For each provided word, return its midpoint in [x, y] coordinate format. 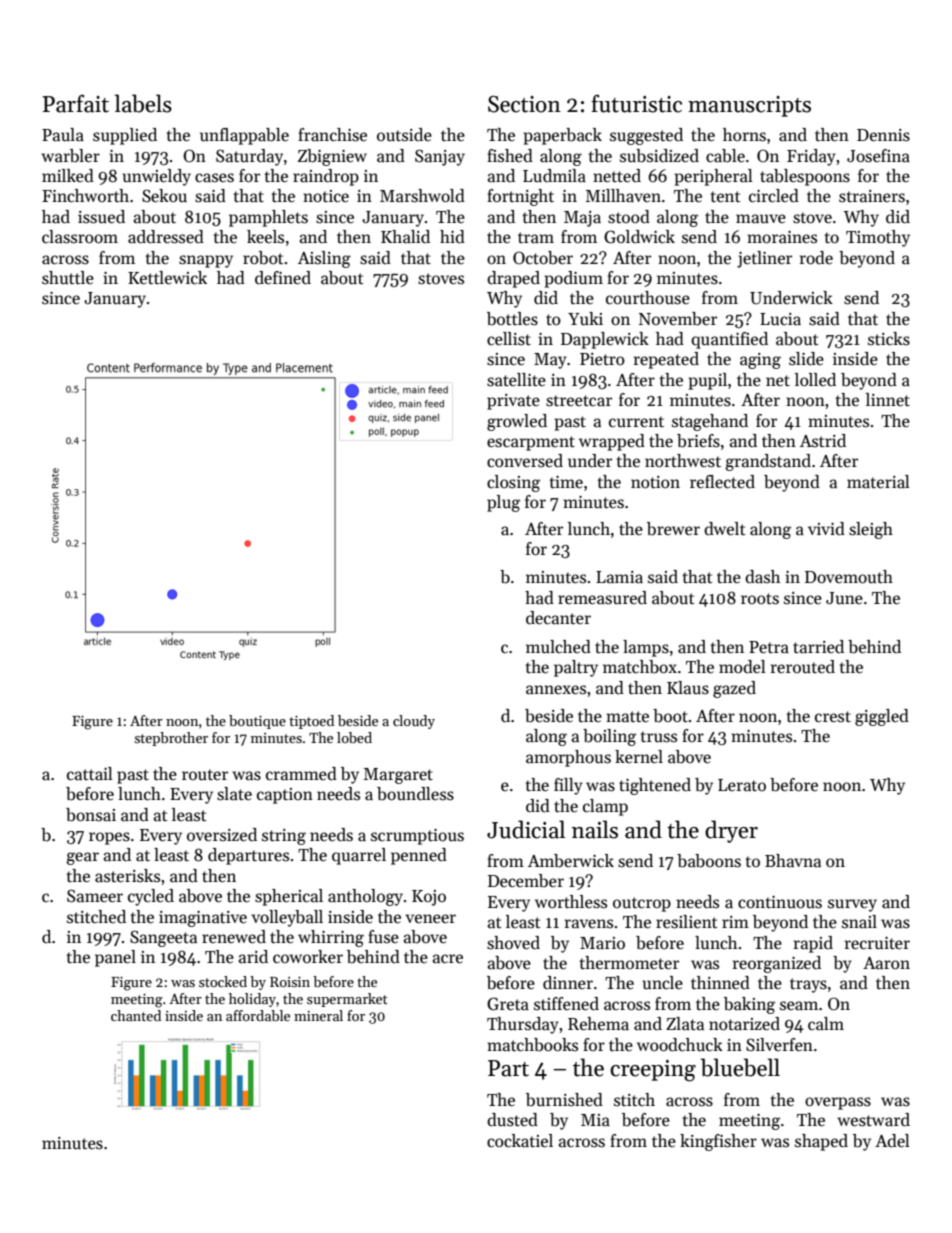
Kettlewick [167, 278]
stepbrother [171, 739]
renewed [234, 937]
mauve [761, 219]
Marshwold [422, 196]
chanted [136, 1015]
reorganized [777, 964]
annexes [556, 690]
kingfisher [718, 1142]
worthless [571, 902]
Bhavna [793, 861]
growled [517, 422]
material [878, 482]
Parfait [75, 103]
